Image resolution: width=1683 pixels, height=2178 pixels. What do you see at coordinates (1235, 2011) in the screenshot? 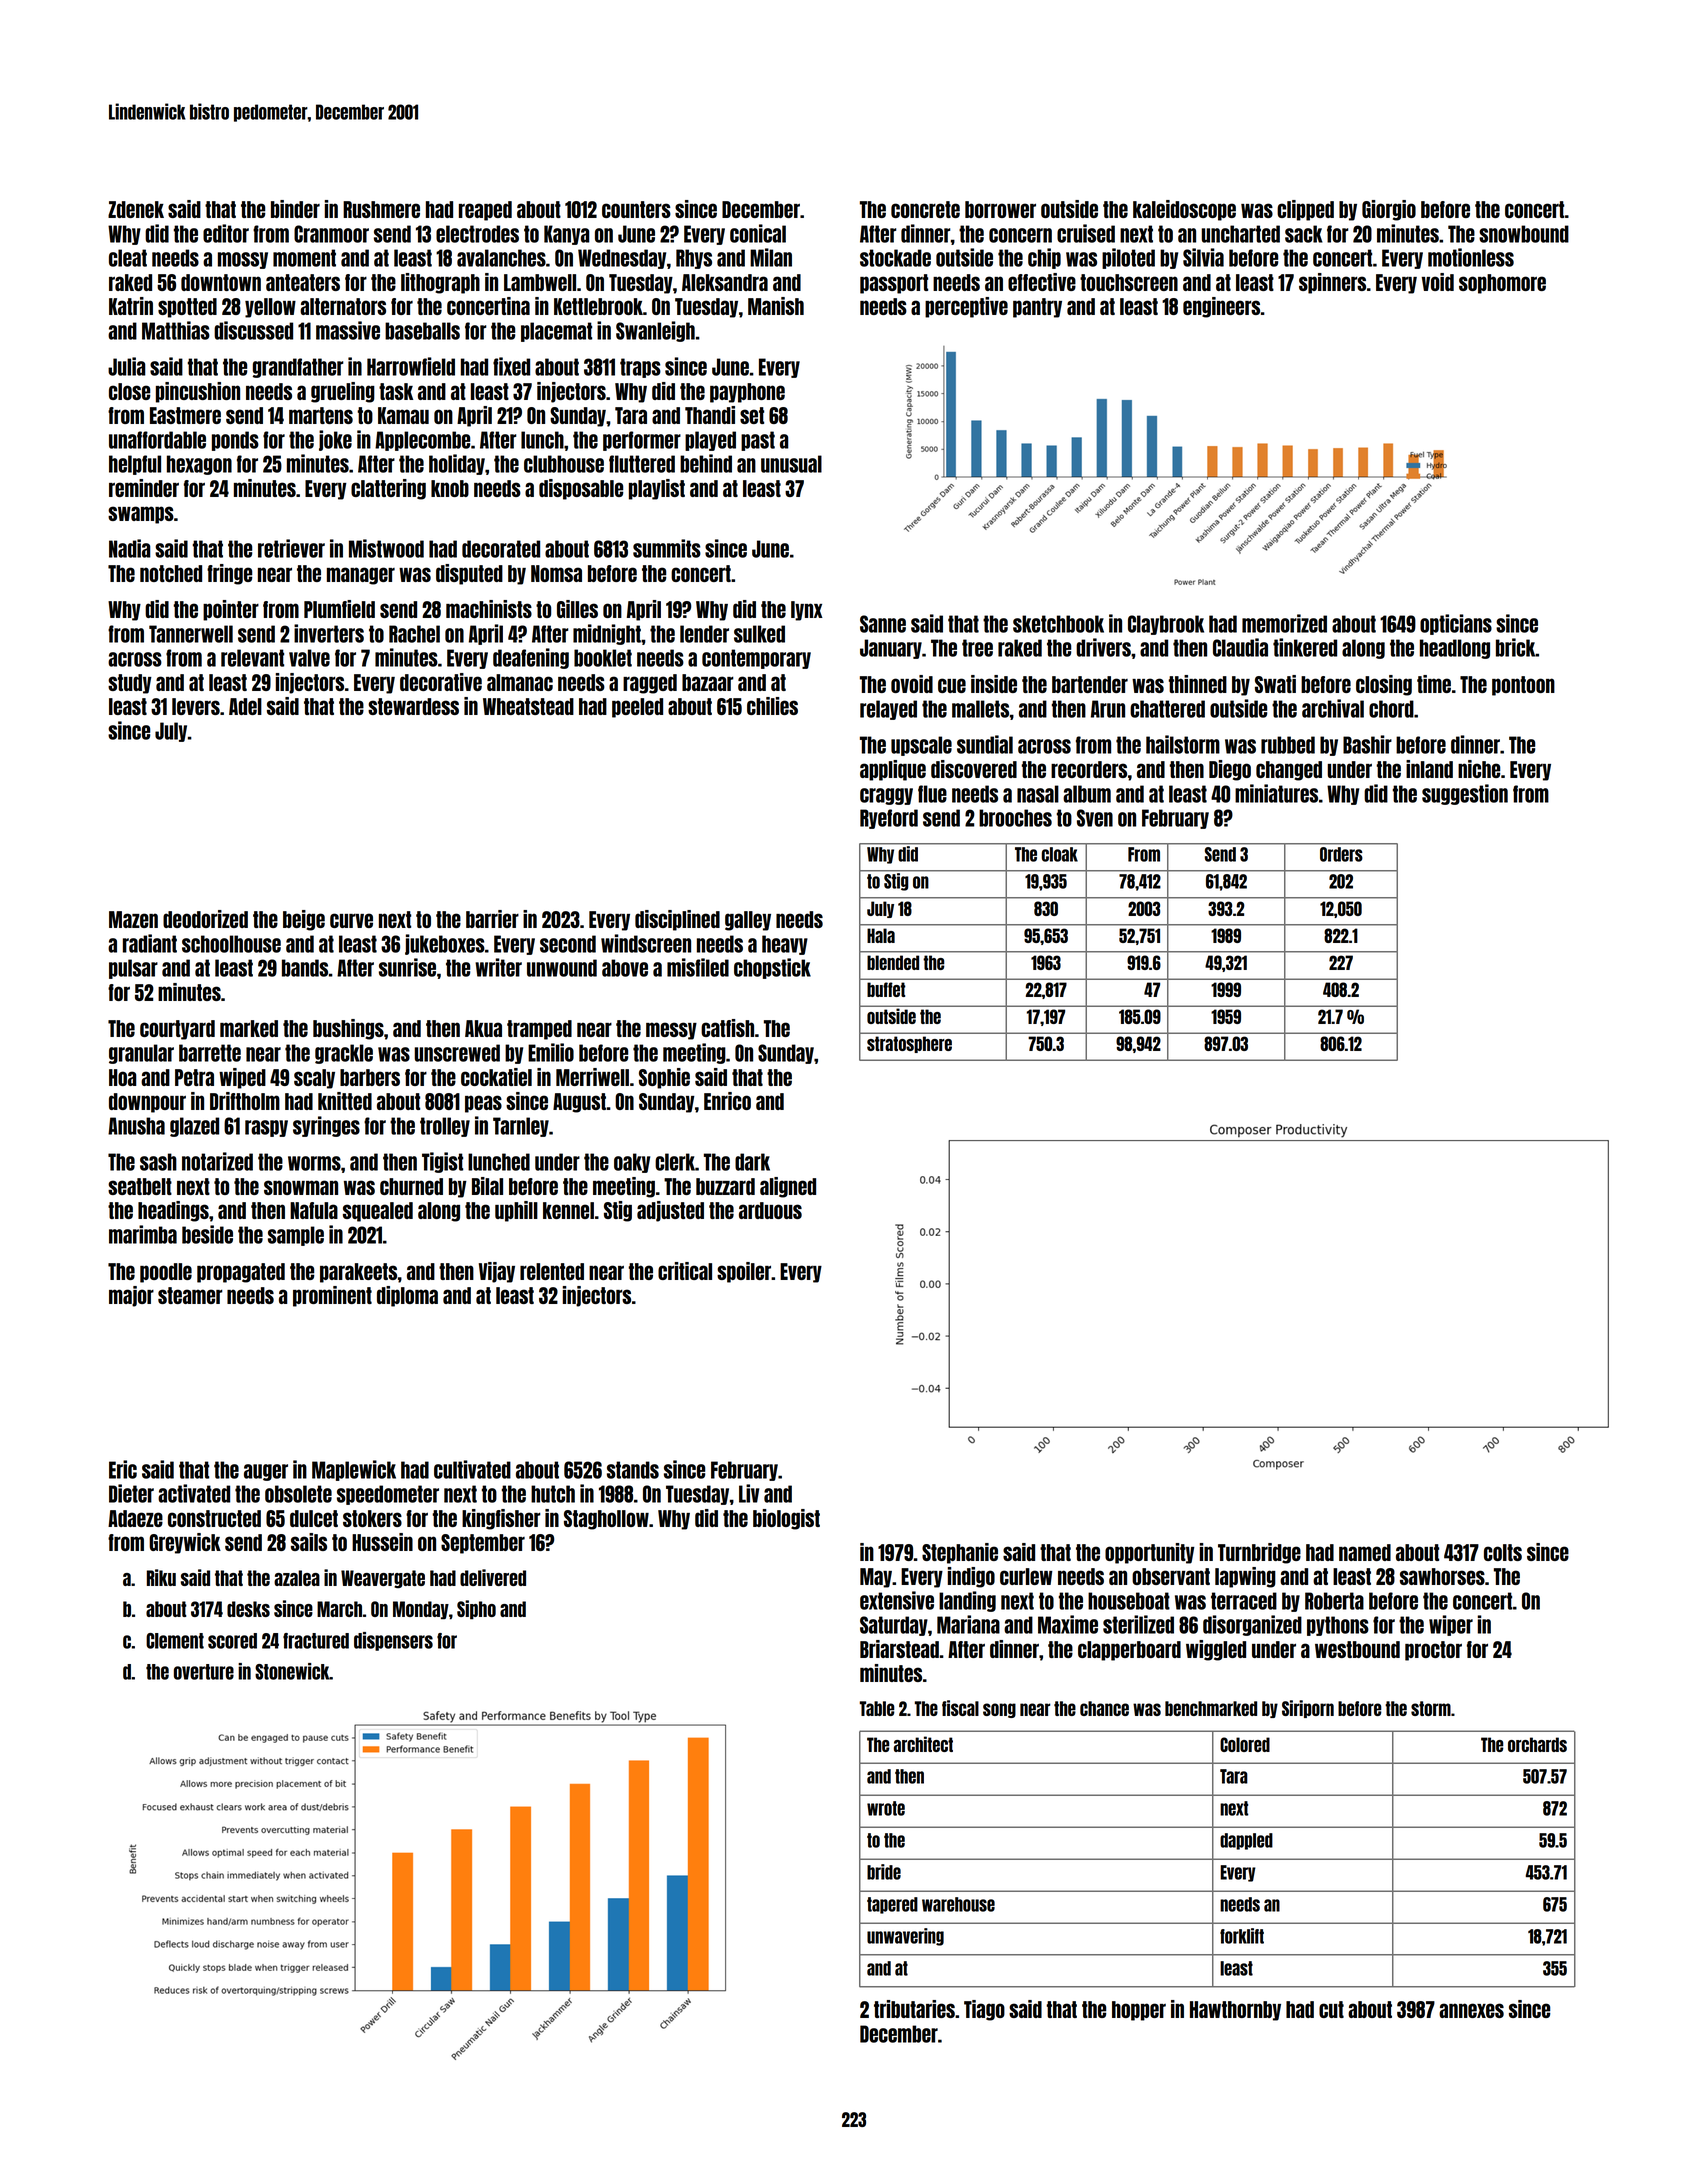
I see `Hawthornby` at bounding box center [1235, 2011].
